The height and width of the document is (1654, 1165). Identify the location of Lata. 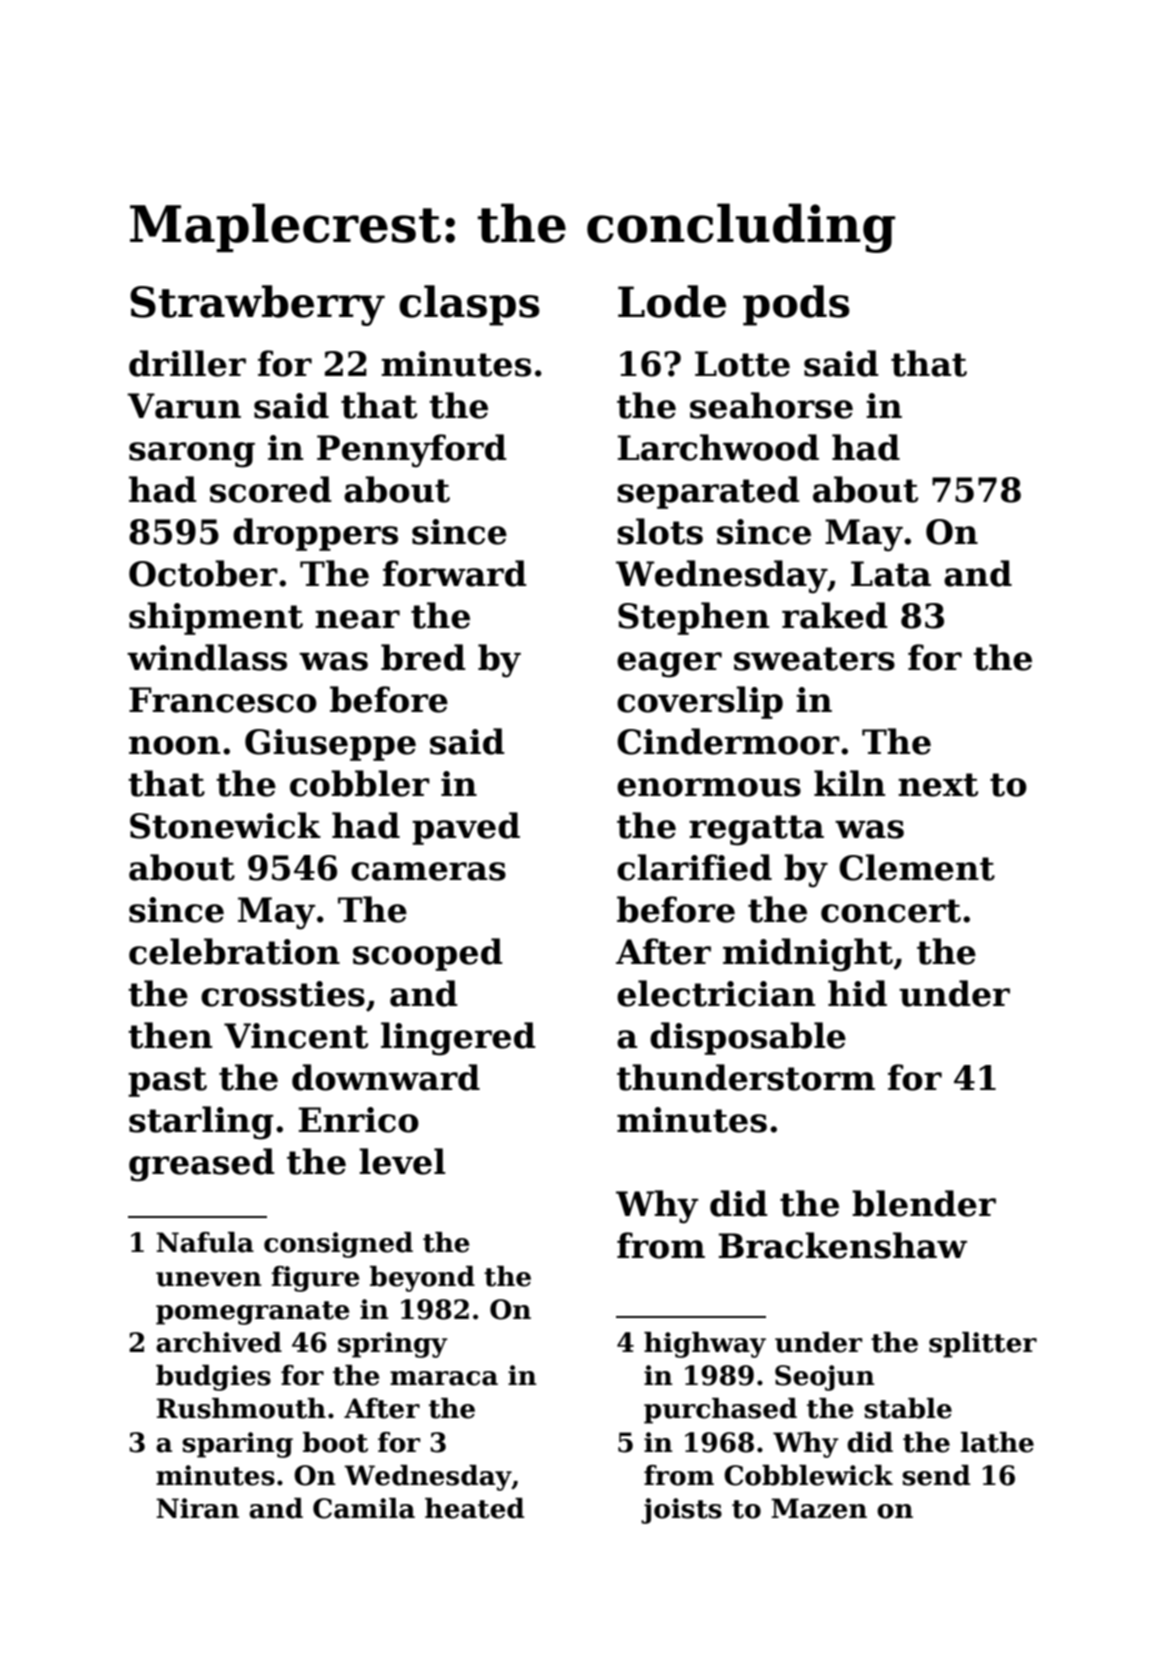
(891, 574).
